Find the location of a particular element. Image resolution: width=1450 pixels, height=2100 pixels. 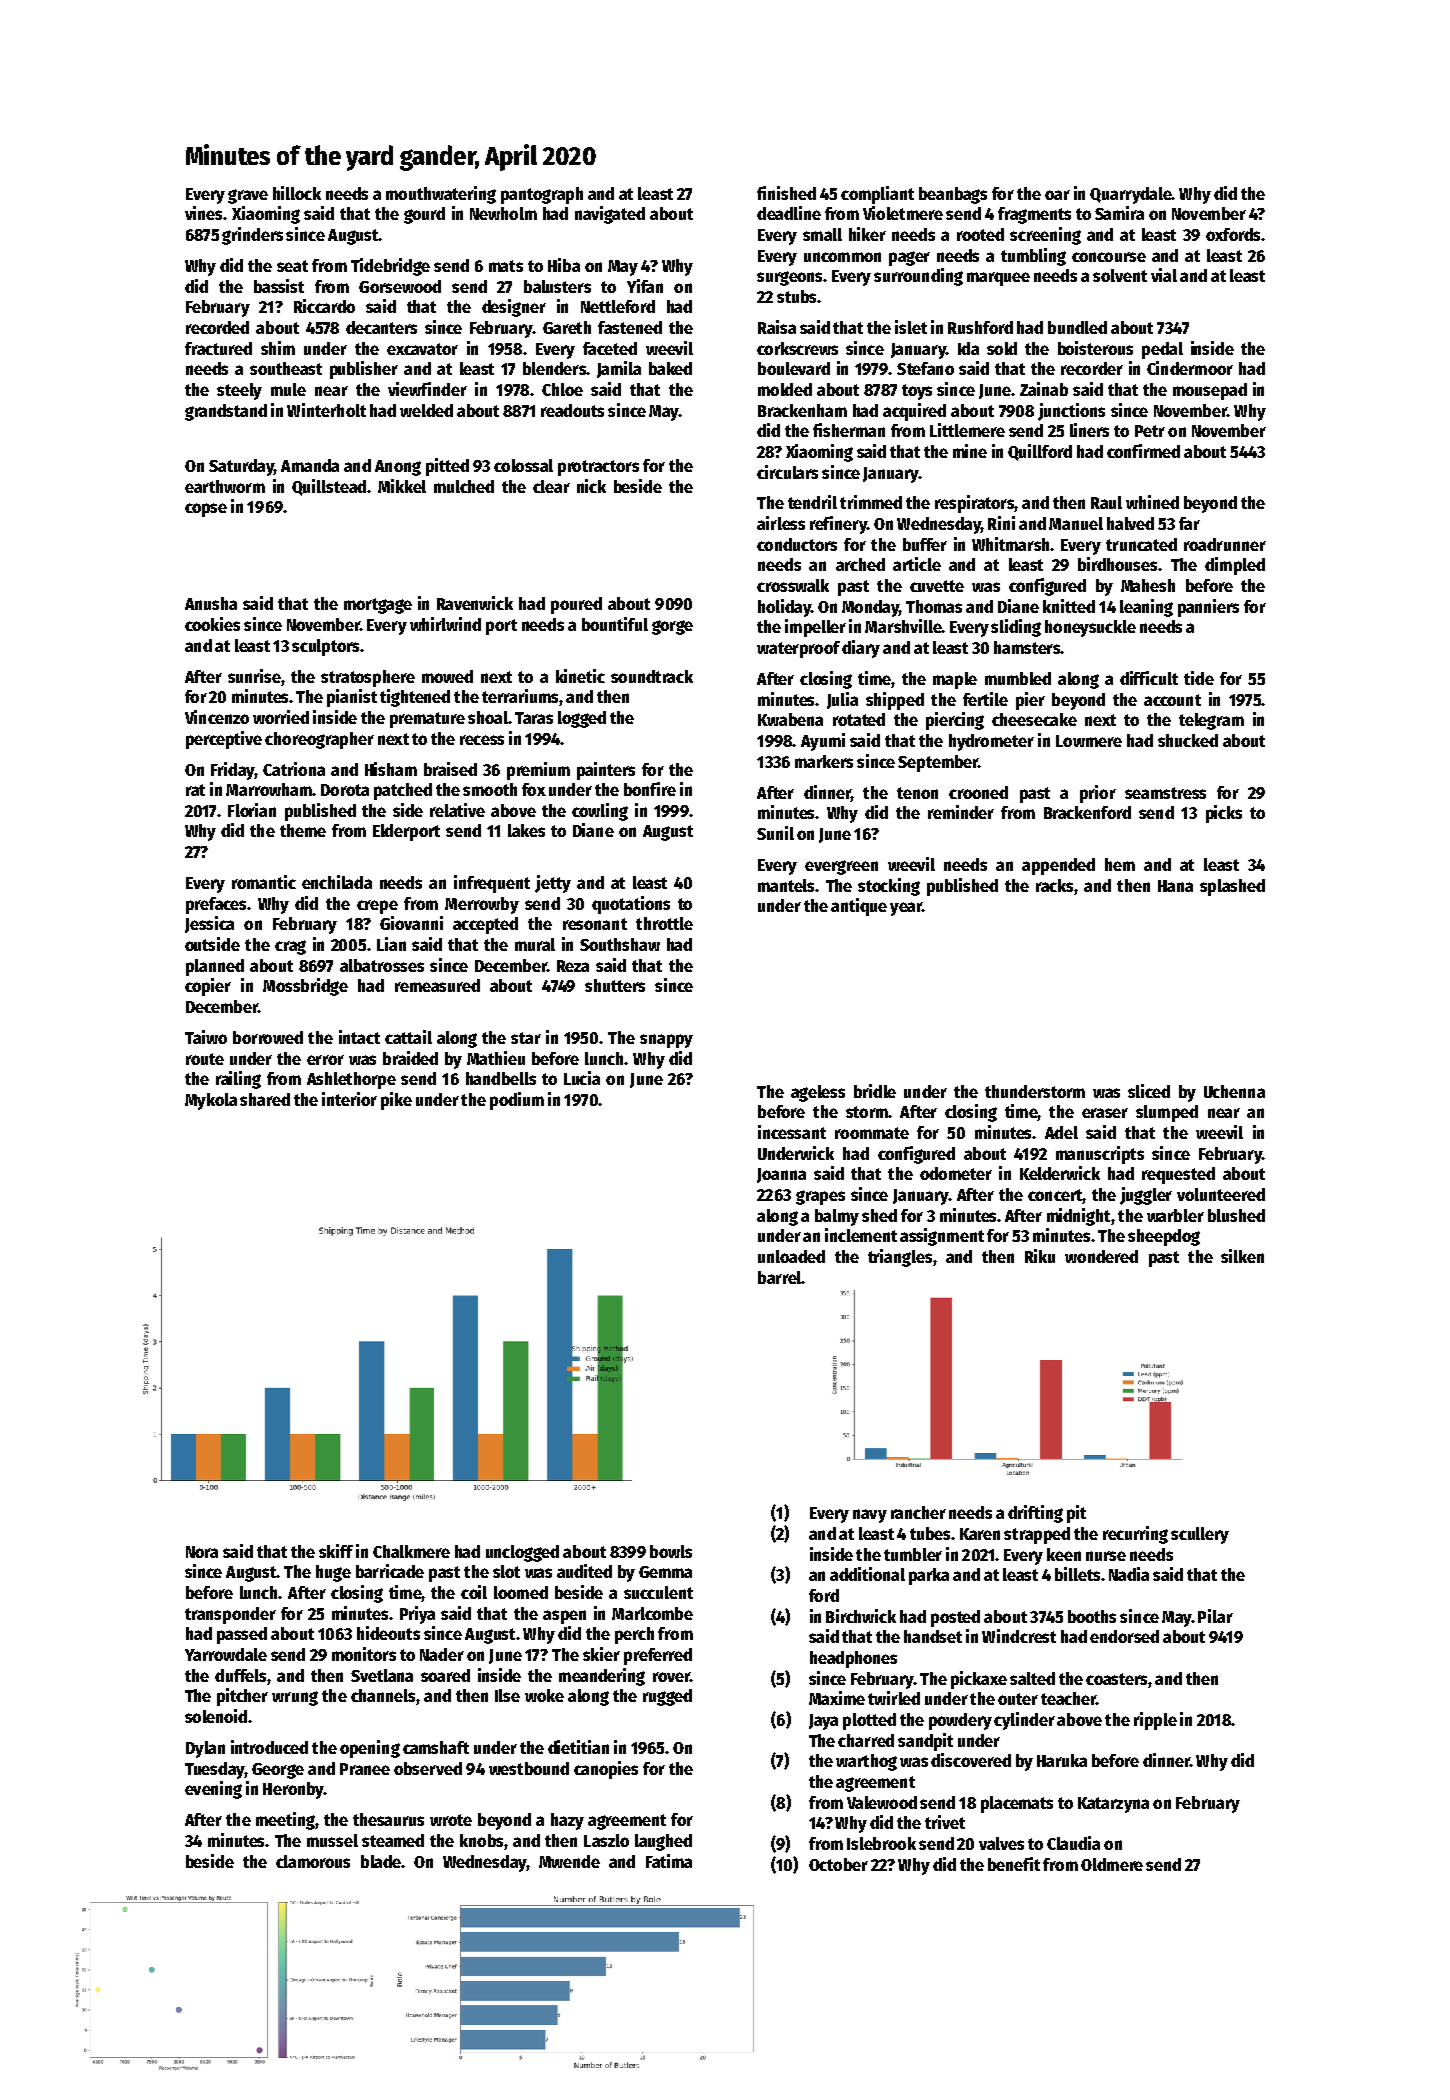

podium is located at coordinates (517, 1101).
